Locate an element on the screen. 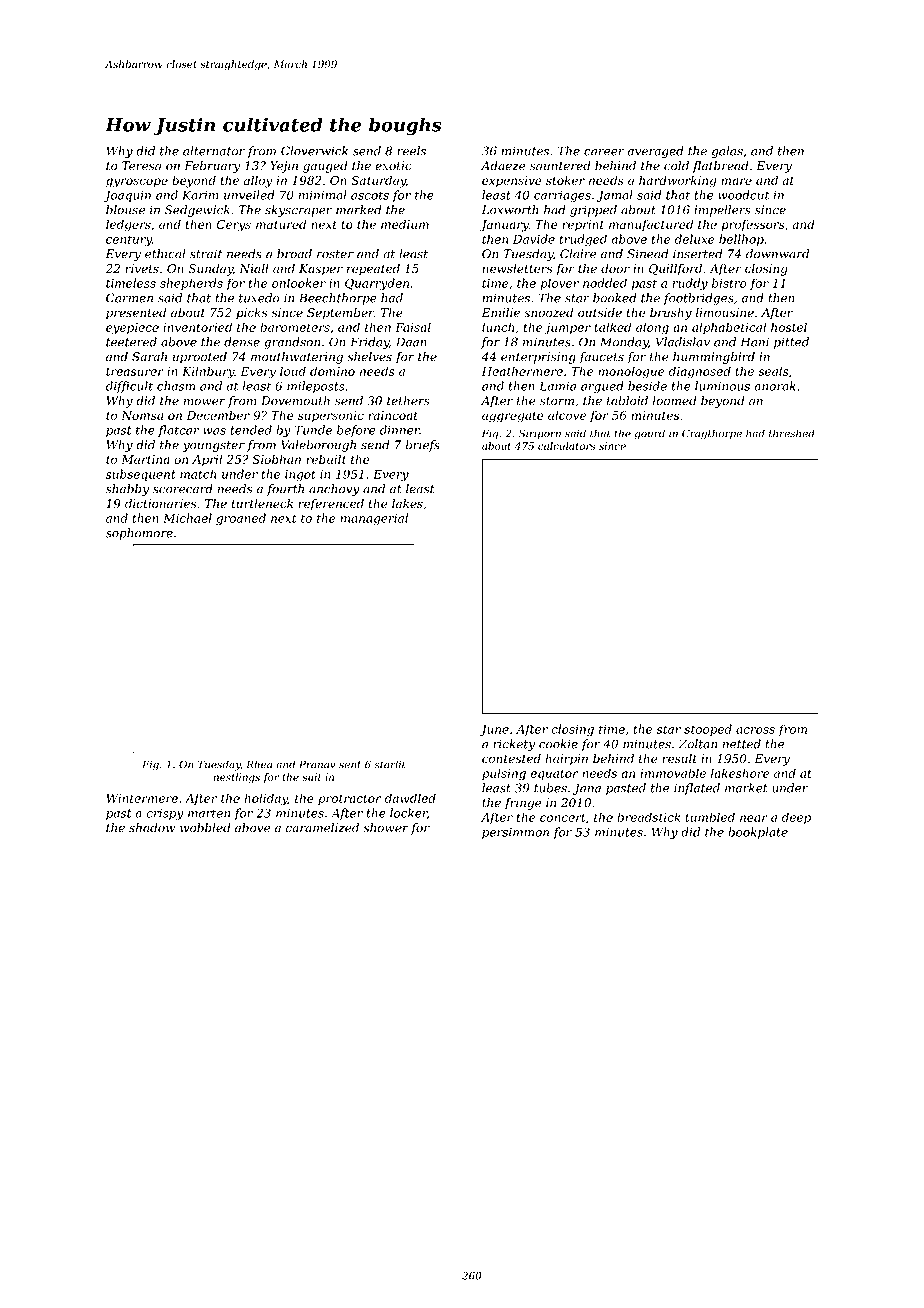 This screenshot has height=1308, width=924. Michael is located at coordinates (187, 518).
